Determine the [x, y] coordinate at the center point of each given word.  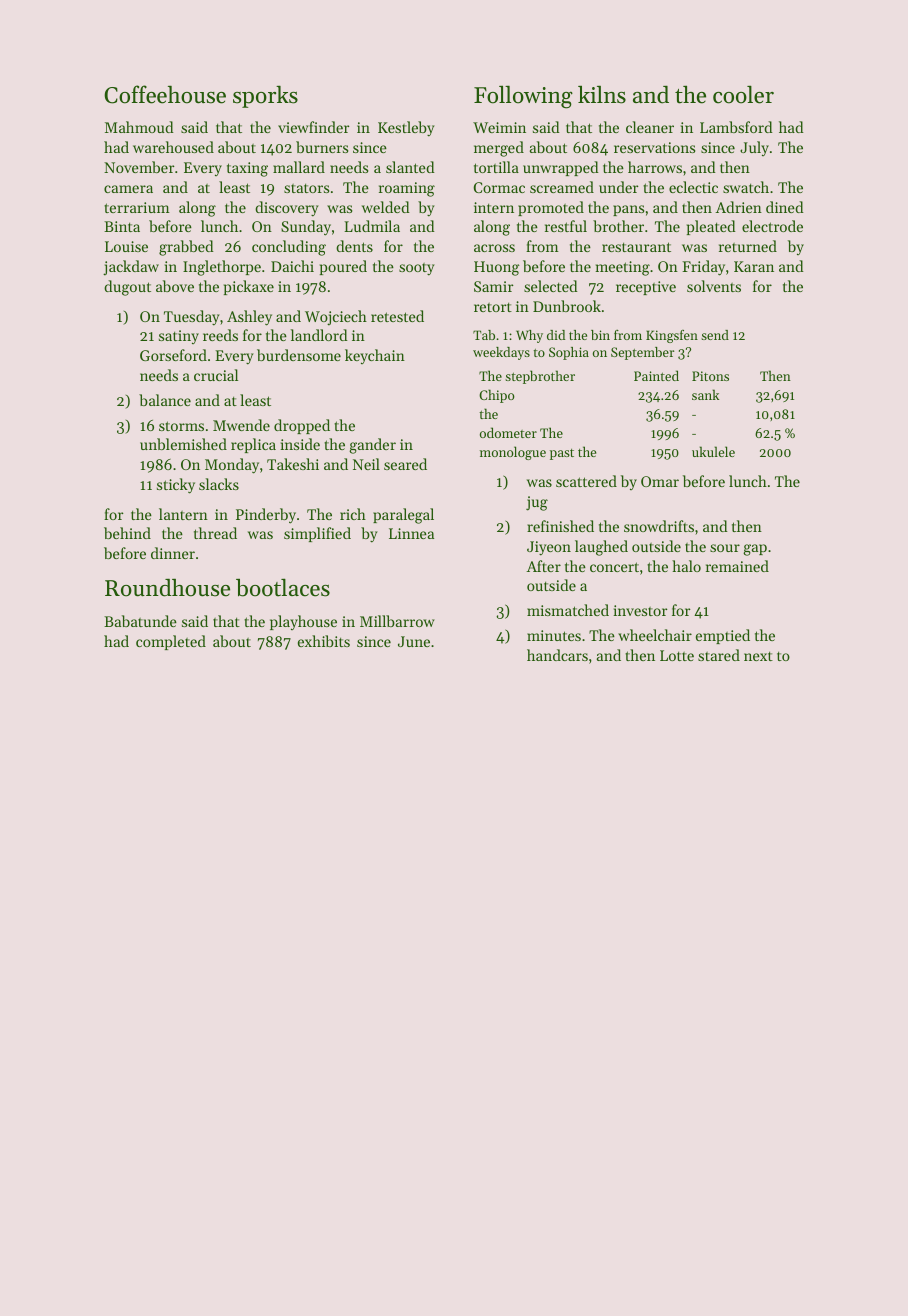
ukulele [713, 451]
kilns [602, 94]
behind [127, 533]
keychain [375, 356]
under [618, 187]
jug [537, 503]
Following [523, 97]
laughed [601, 548]
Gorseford [173, 355]
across [494, 248]
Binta [122, 226]
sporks [265, 96]
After [543, 566]
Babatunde [140, 621]
